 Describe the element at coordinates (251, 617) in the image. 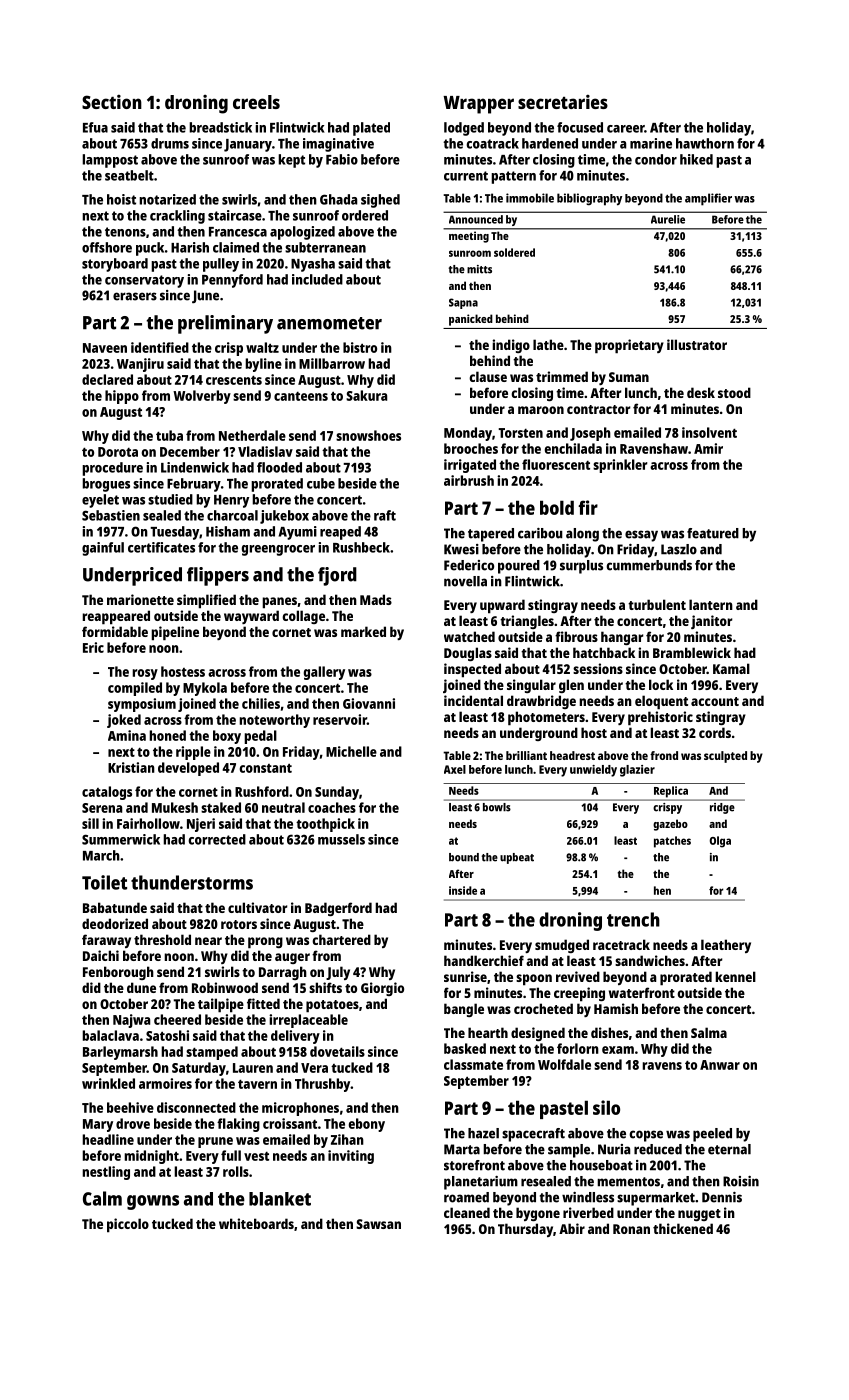

I see `wayward` at that location.
